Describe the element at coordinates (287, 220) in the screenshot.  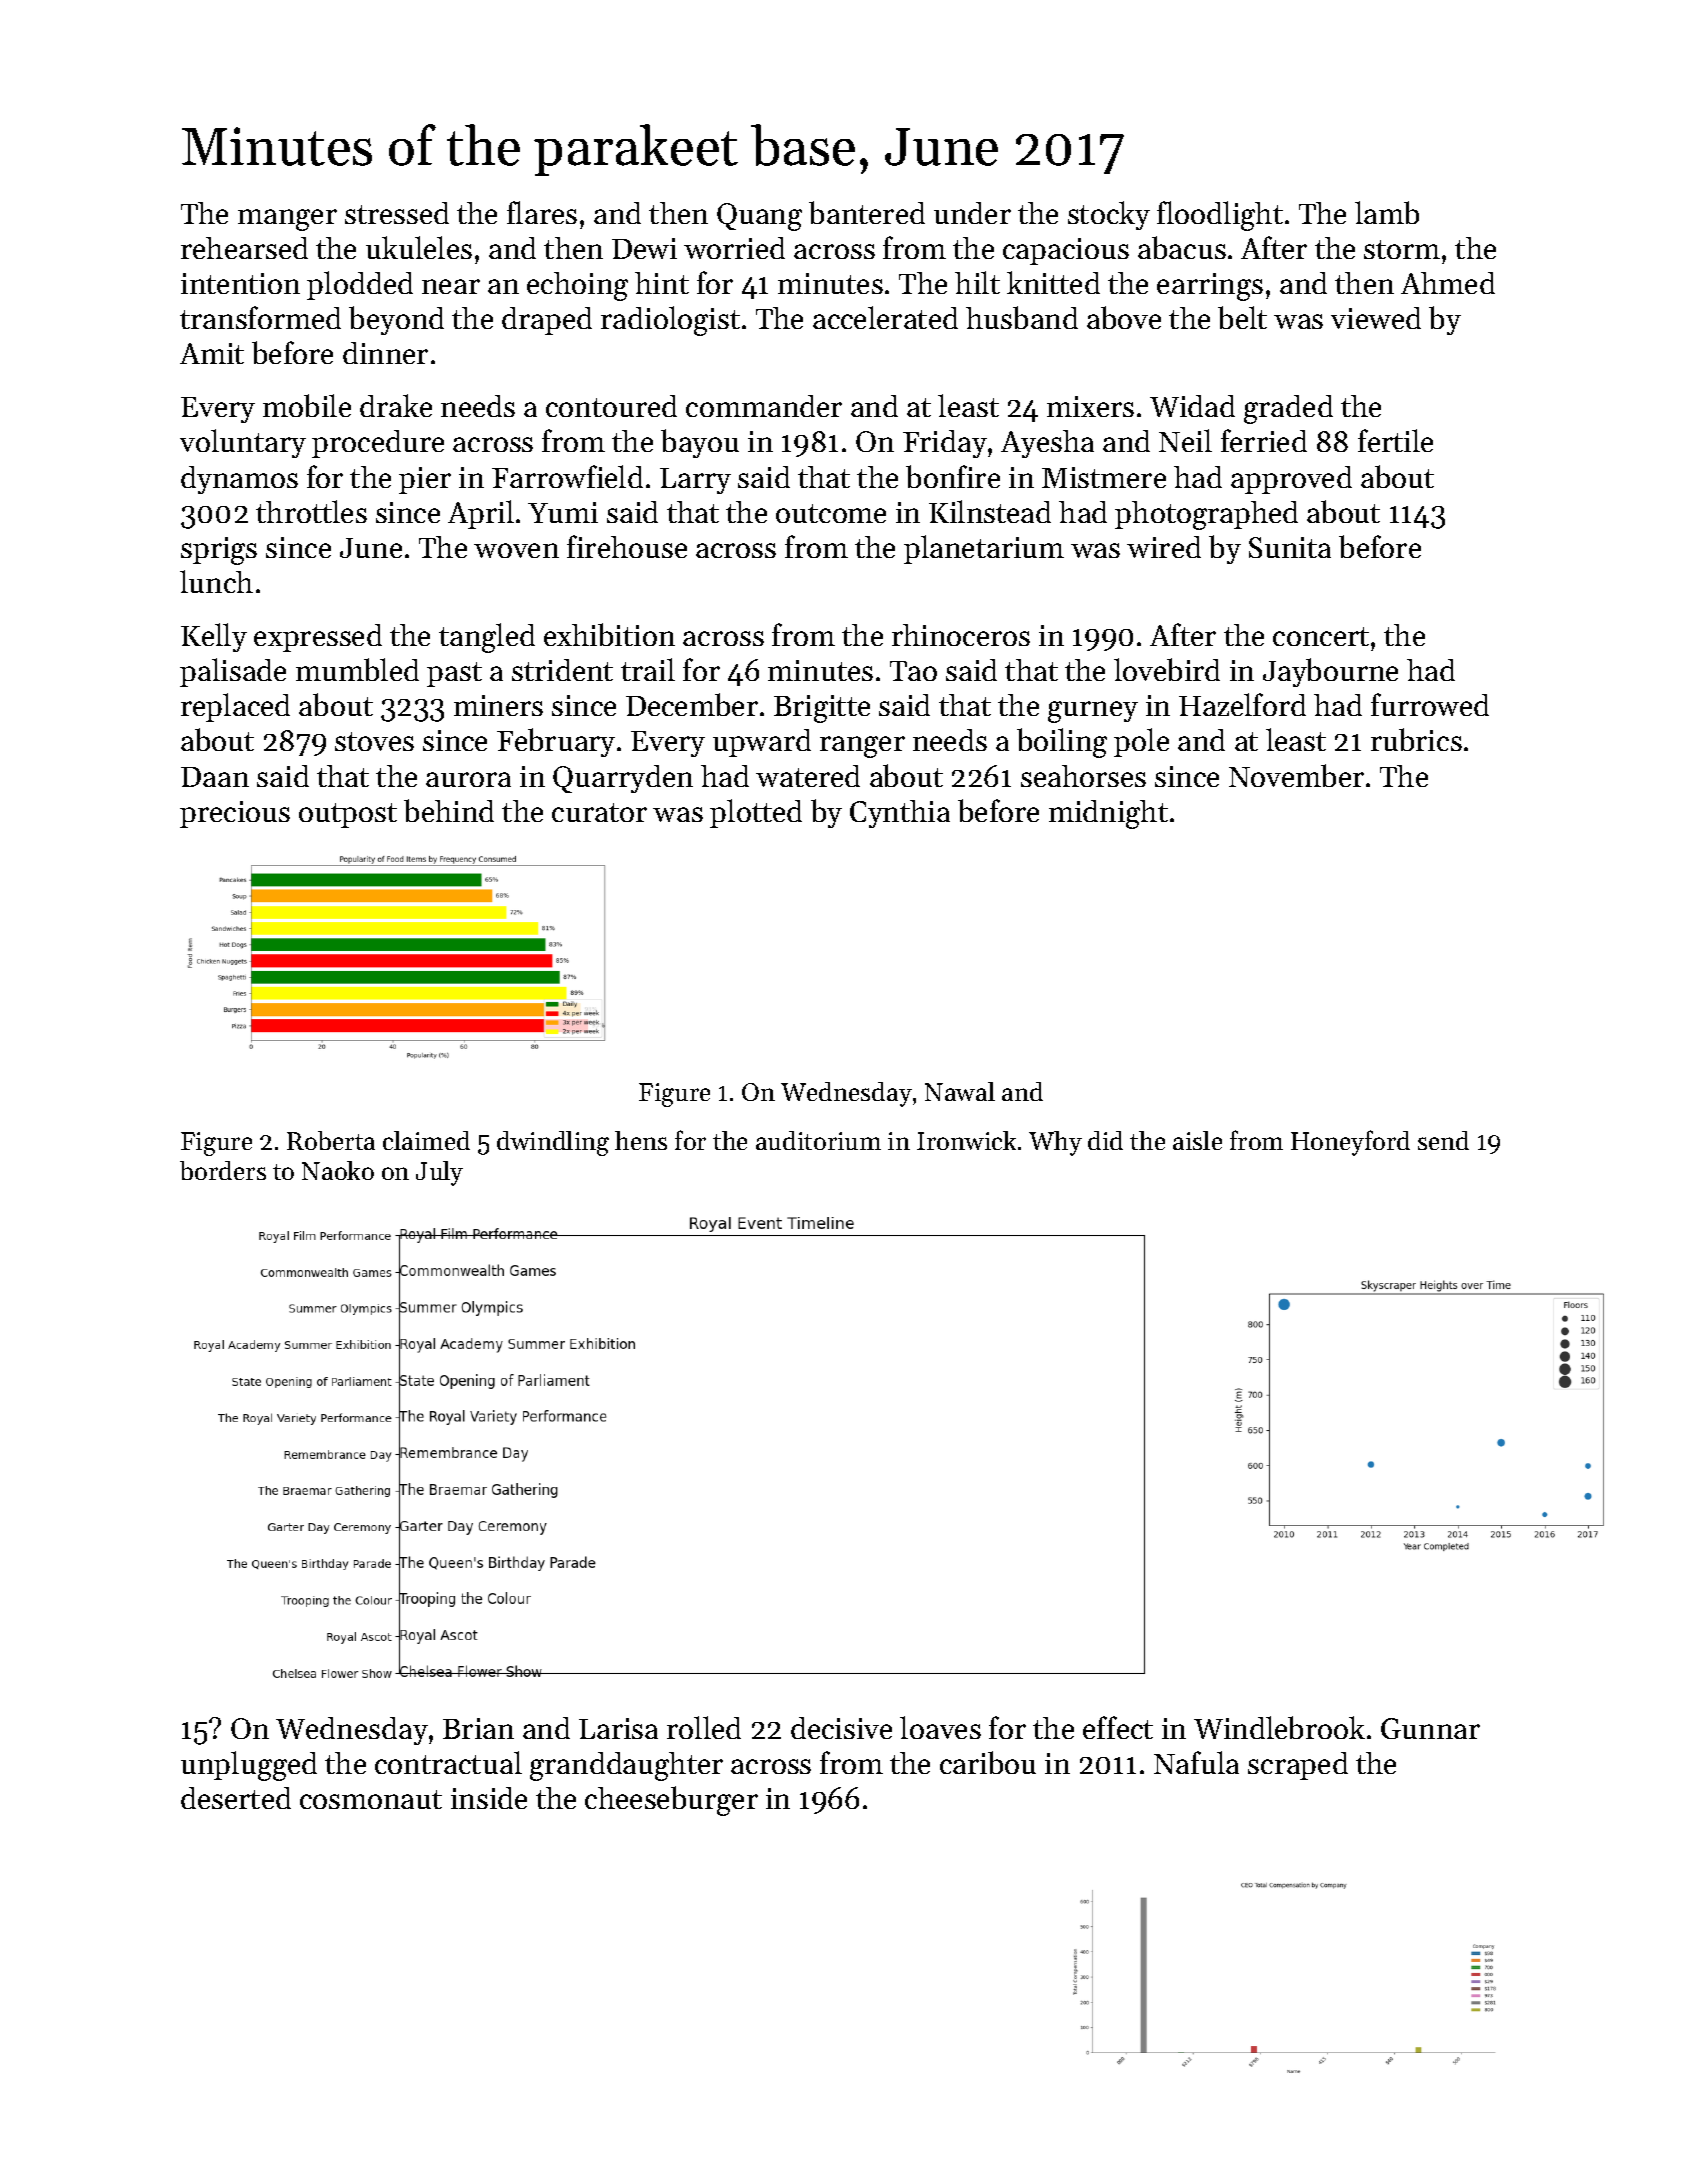
I see `manger` at that location.
